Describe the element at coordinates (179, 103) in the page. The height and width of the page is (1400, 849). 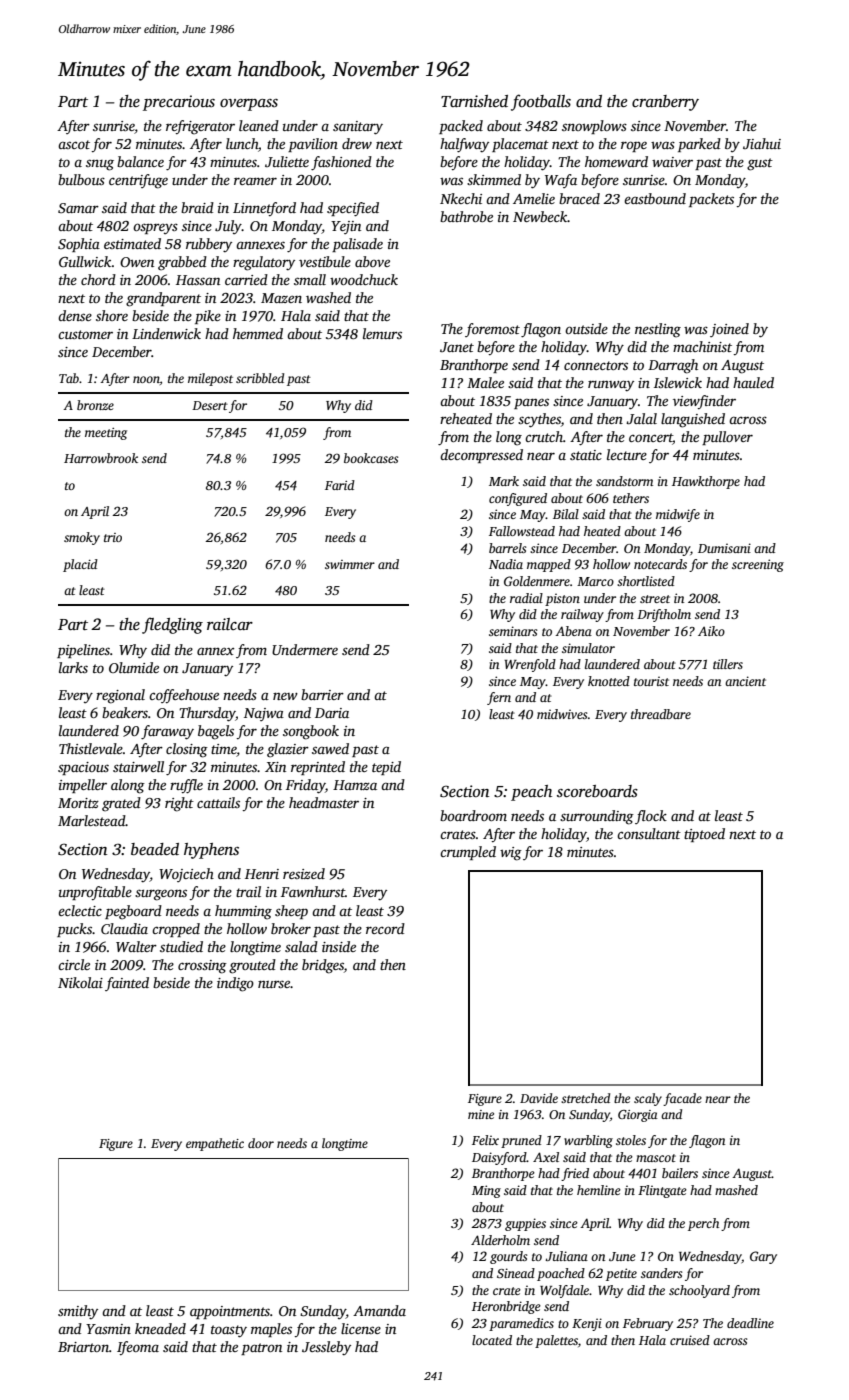
I see `precarious` at that location.
